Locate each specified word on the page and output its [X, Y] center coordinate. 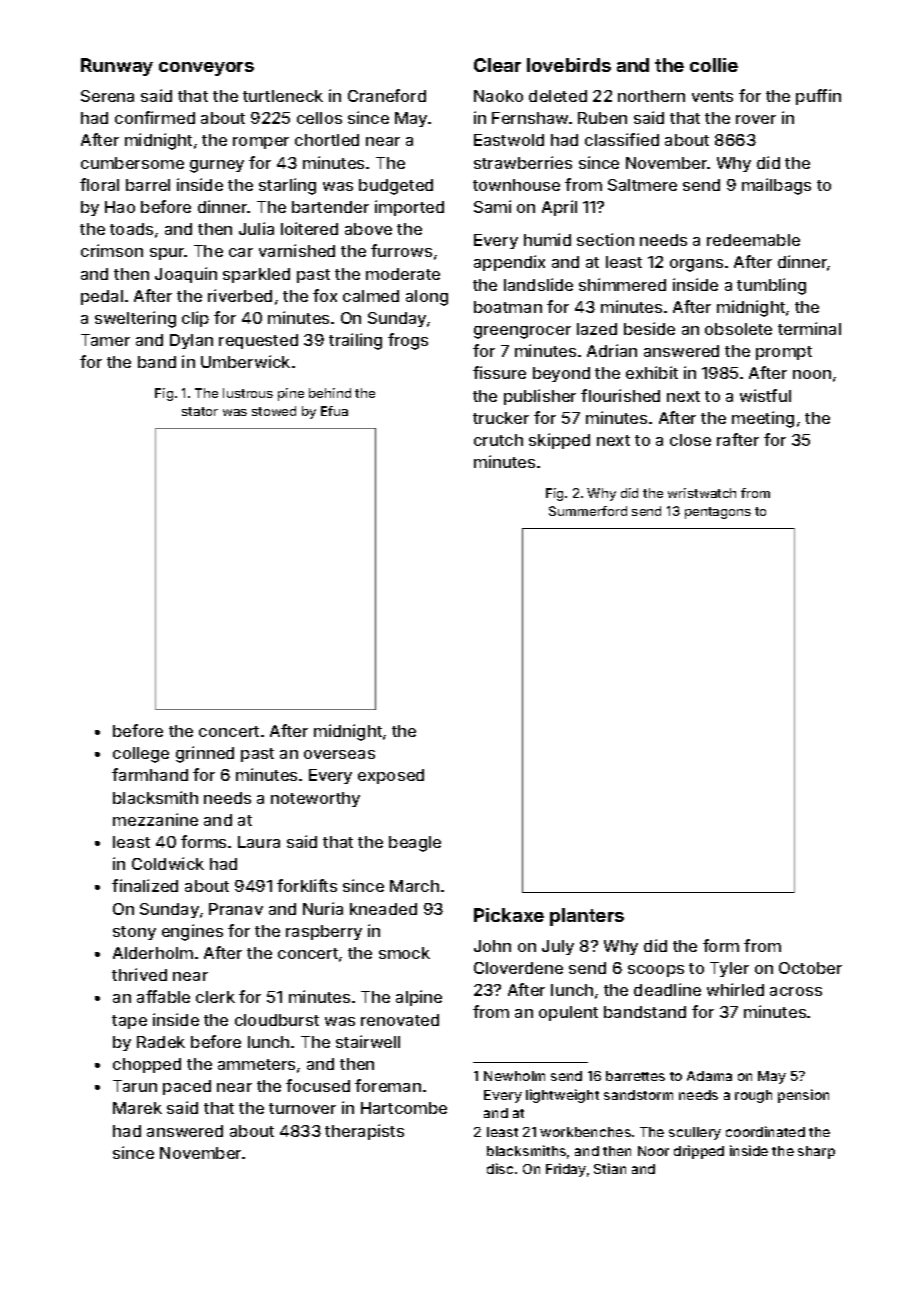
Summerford [588, 511]
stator [200, 411]
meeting [763, 419]
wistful [765, 395]
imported [409, 208]
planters [587, 917]
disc [500, 1168]
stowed [274, 411]
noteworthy [315, 799]
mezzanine [155, 819]
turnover [302, 1108]
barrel [148, 185]
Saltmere [642, 185]
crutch [498, 440]
